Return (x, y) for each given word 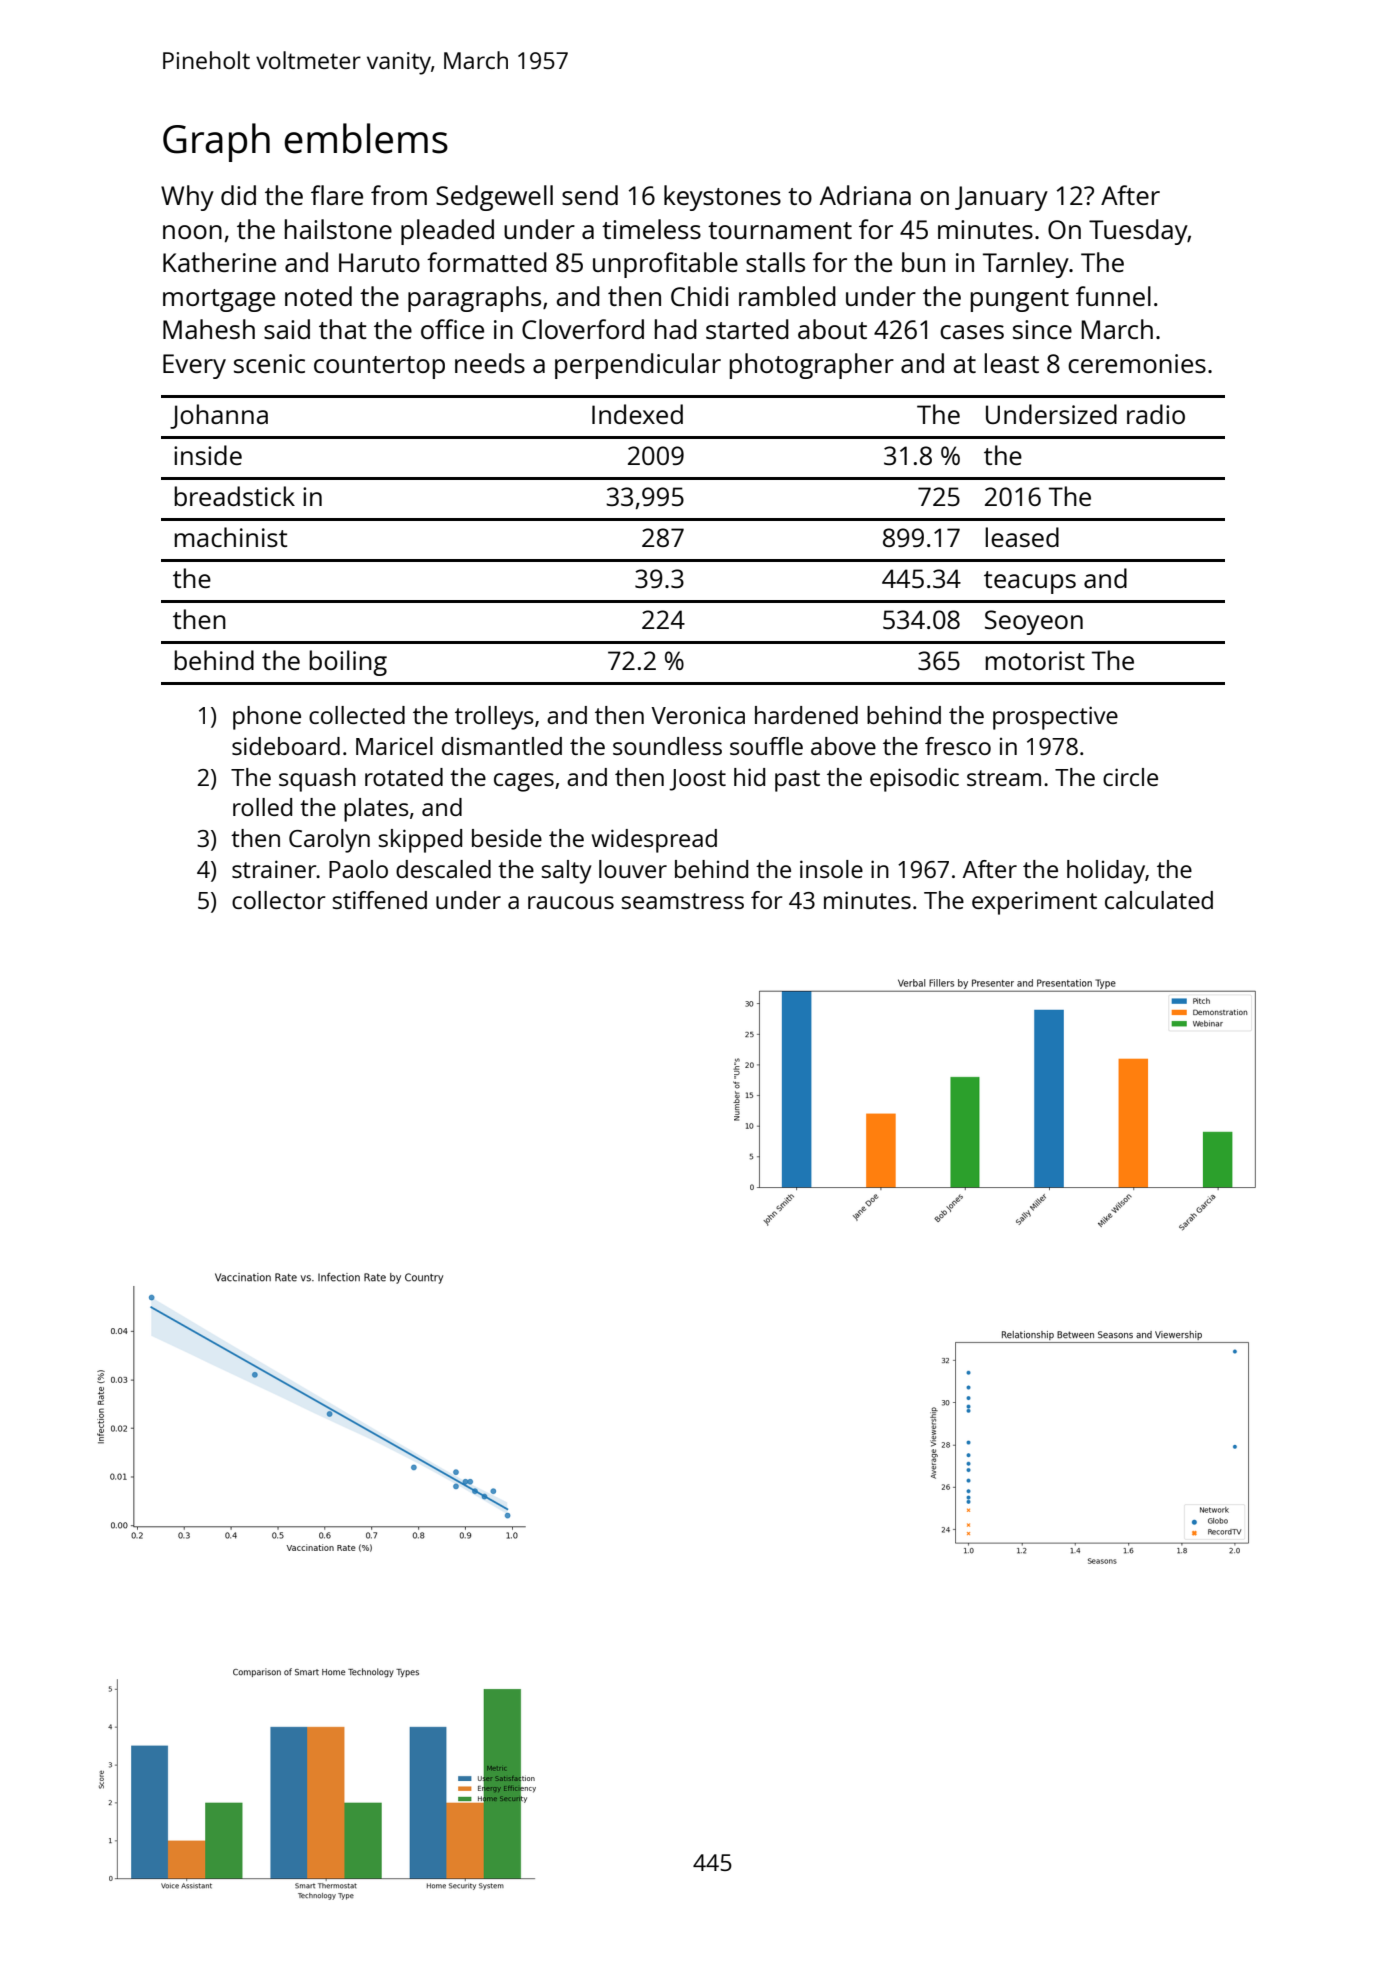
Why (187, 198)
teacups (1030, 582)
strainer (274, 869)
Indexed (637, 414)
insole (831, 869)
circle (1130, 777)
